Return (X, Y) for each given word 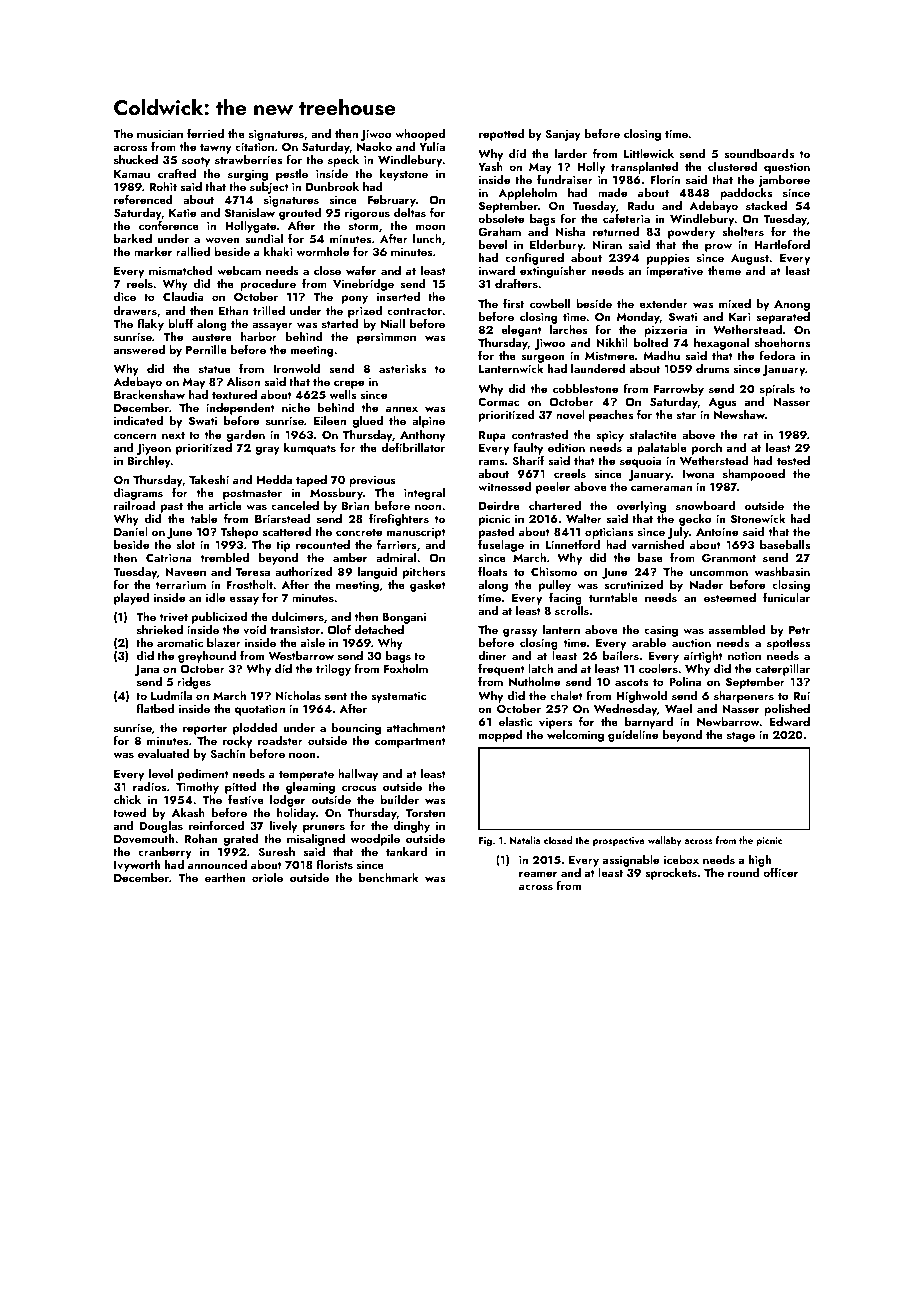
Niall (393, 323)
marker (153, 251)
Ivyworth (137, 866)
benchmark (389, 877)
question (787, 168)
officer (780, 872)
